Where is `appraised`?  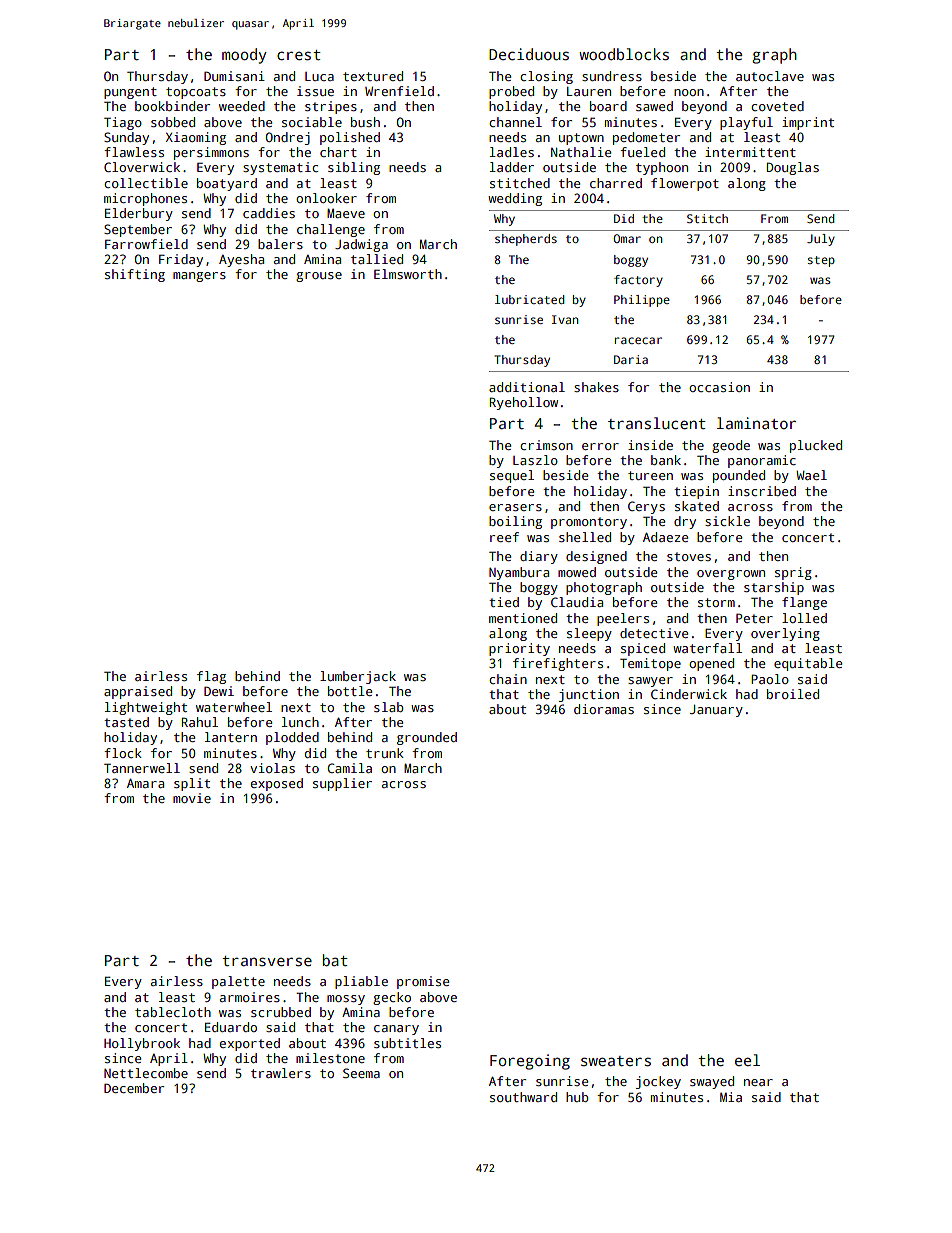
appraised is located at coordinates (138, 692).
